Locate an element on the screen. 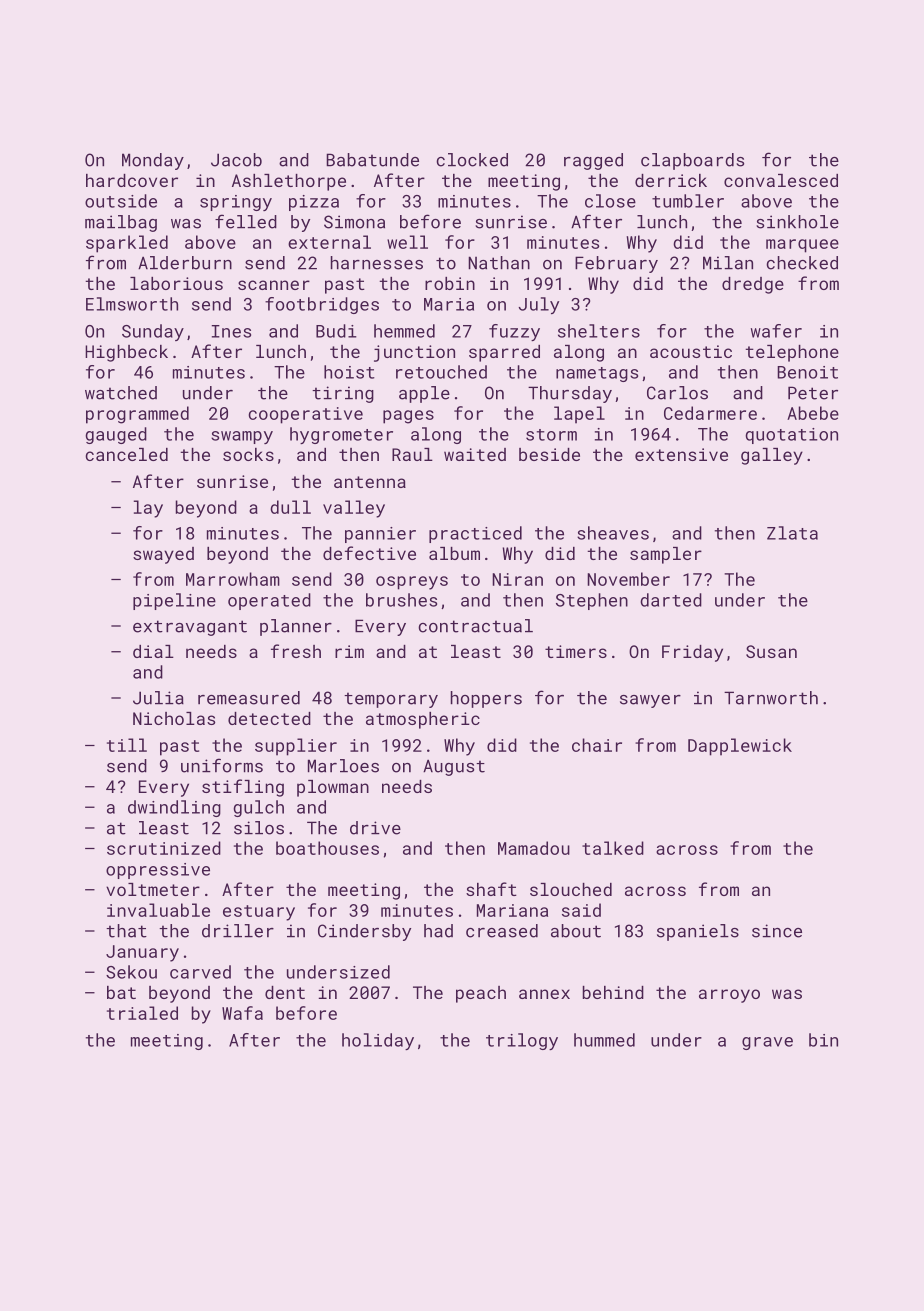 Image resolution: width=924 pixels, height=1311 pixels. about is located at coordinates (576, 931).
